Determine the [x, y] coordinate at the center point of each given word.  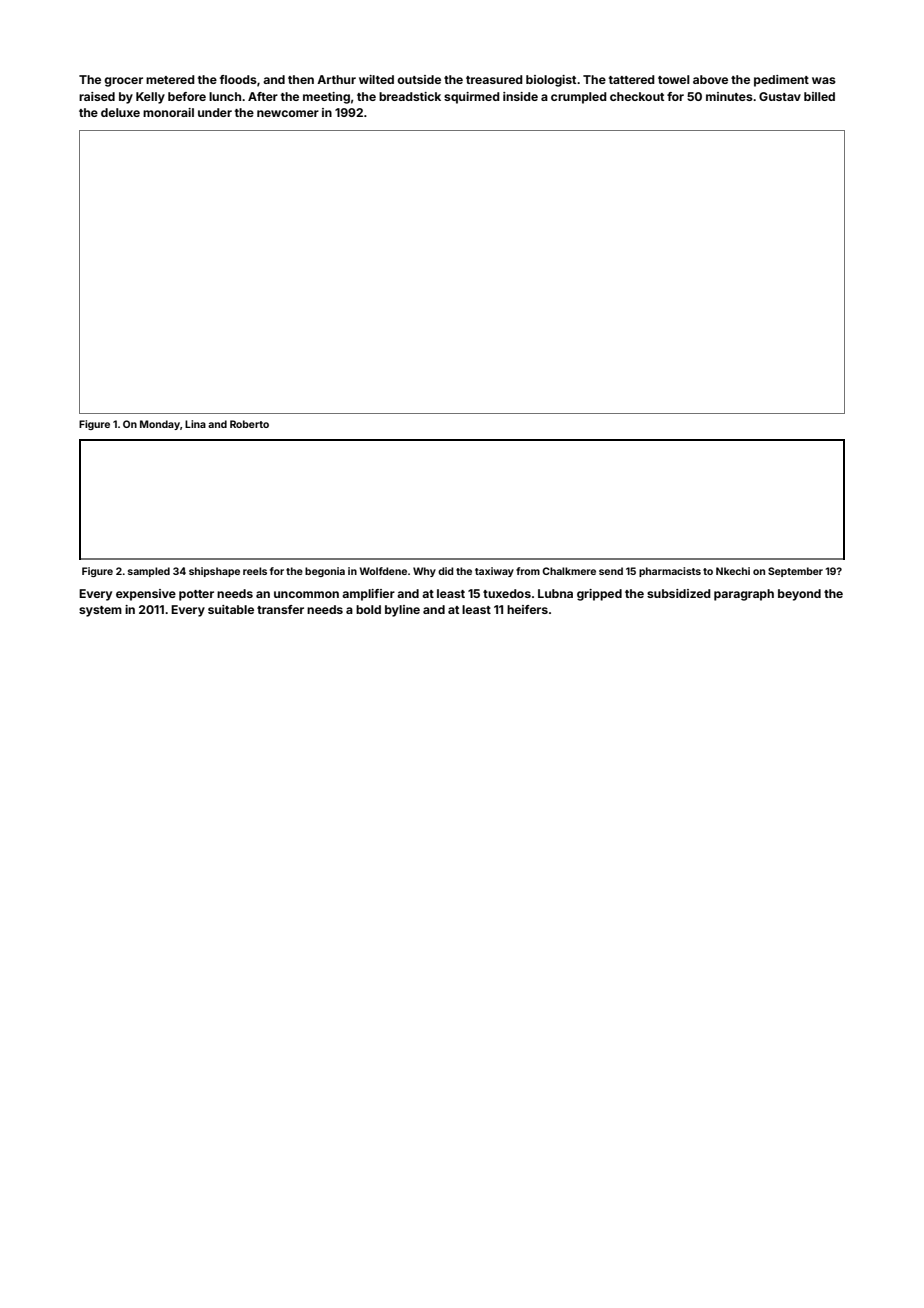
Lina [195, 424]
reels [255, 571]
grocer [123, 82]
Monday [160, 425]
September [795, 572]
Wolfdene [383, 571]
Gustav [780, 96]
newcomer [288, 113]
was [824, 80]
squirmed [472, 98]
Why [424, 572]
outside [419, 79]
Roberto [249, 424]
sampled [149, 572]
